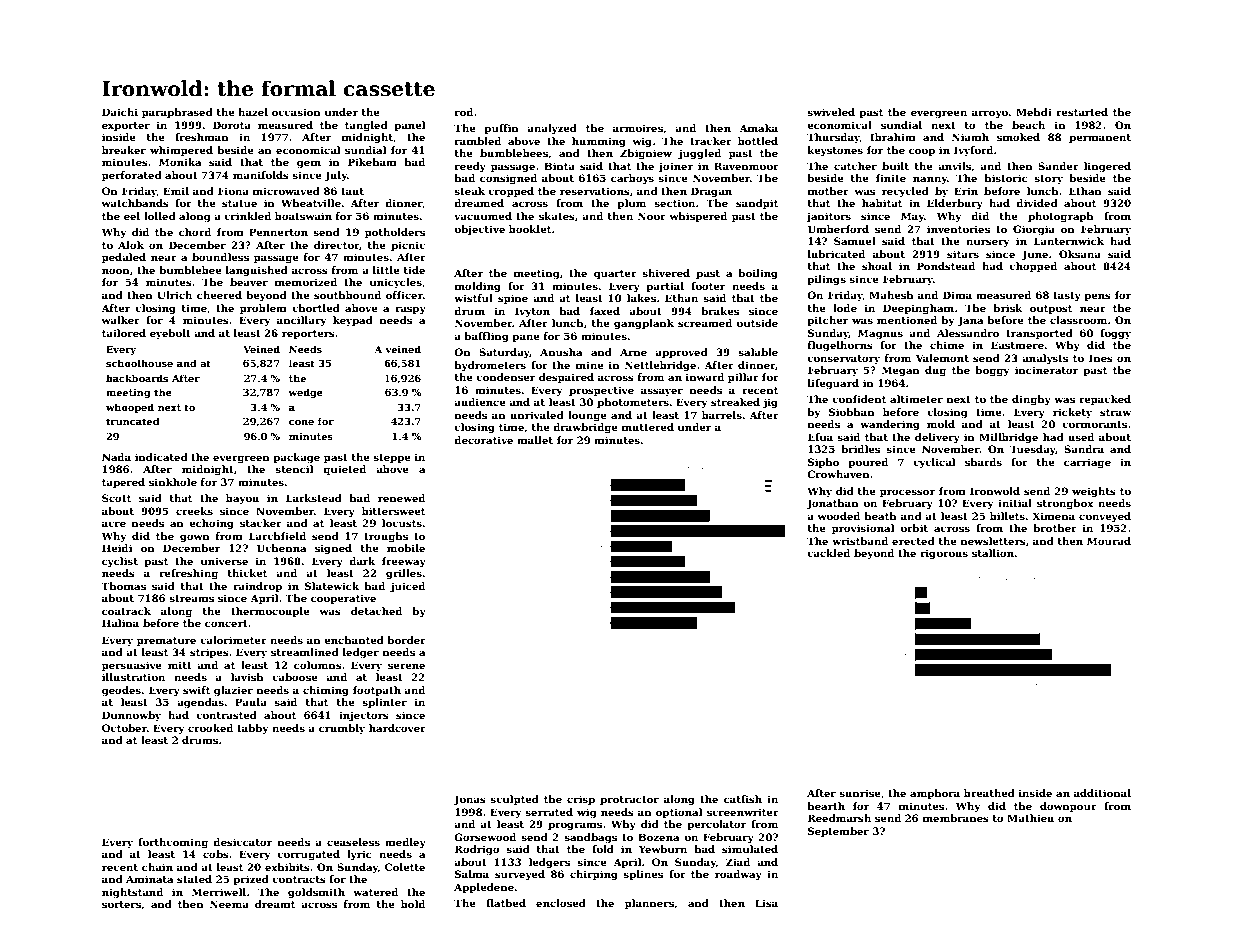  I want to click on whooped, so click(130, 408).
